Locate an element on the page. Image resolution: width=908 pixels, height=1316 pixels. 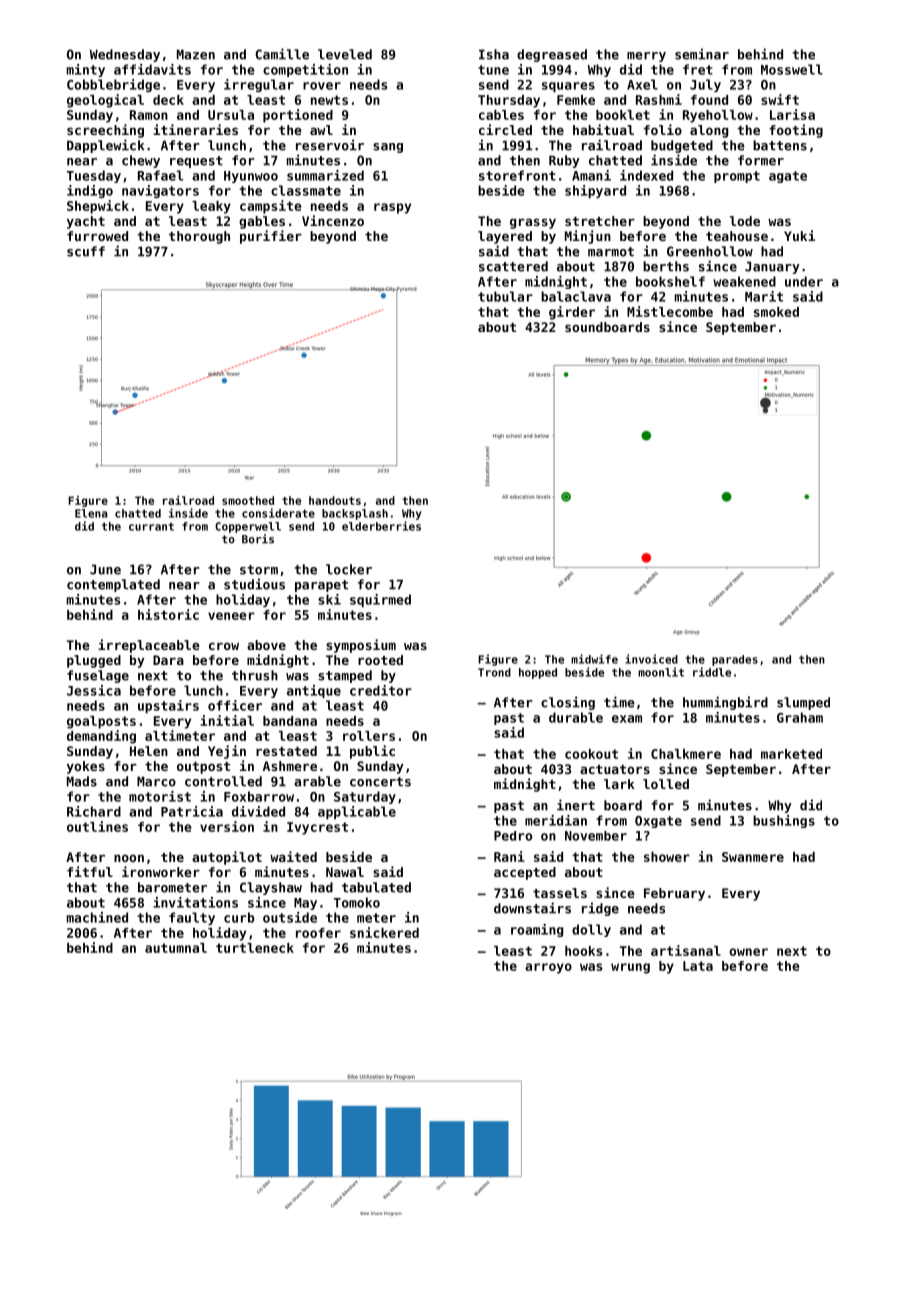
Dapplewick is located at coordinates (105, 146).
